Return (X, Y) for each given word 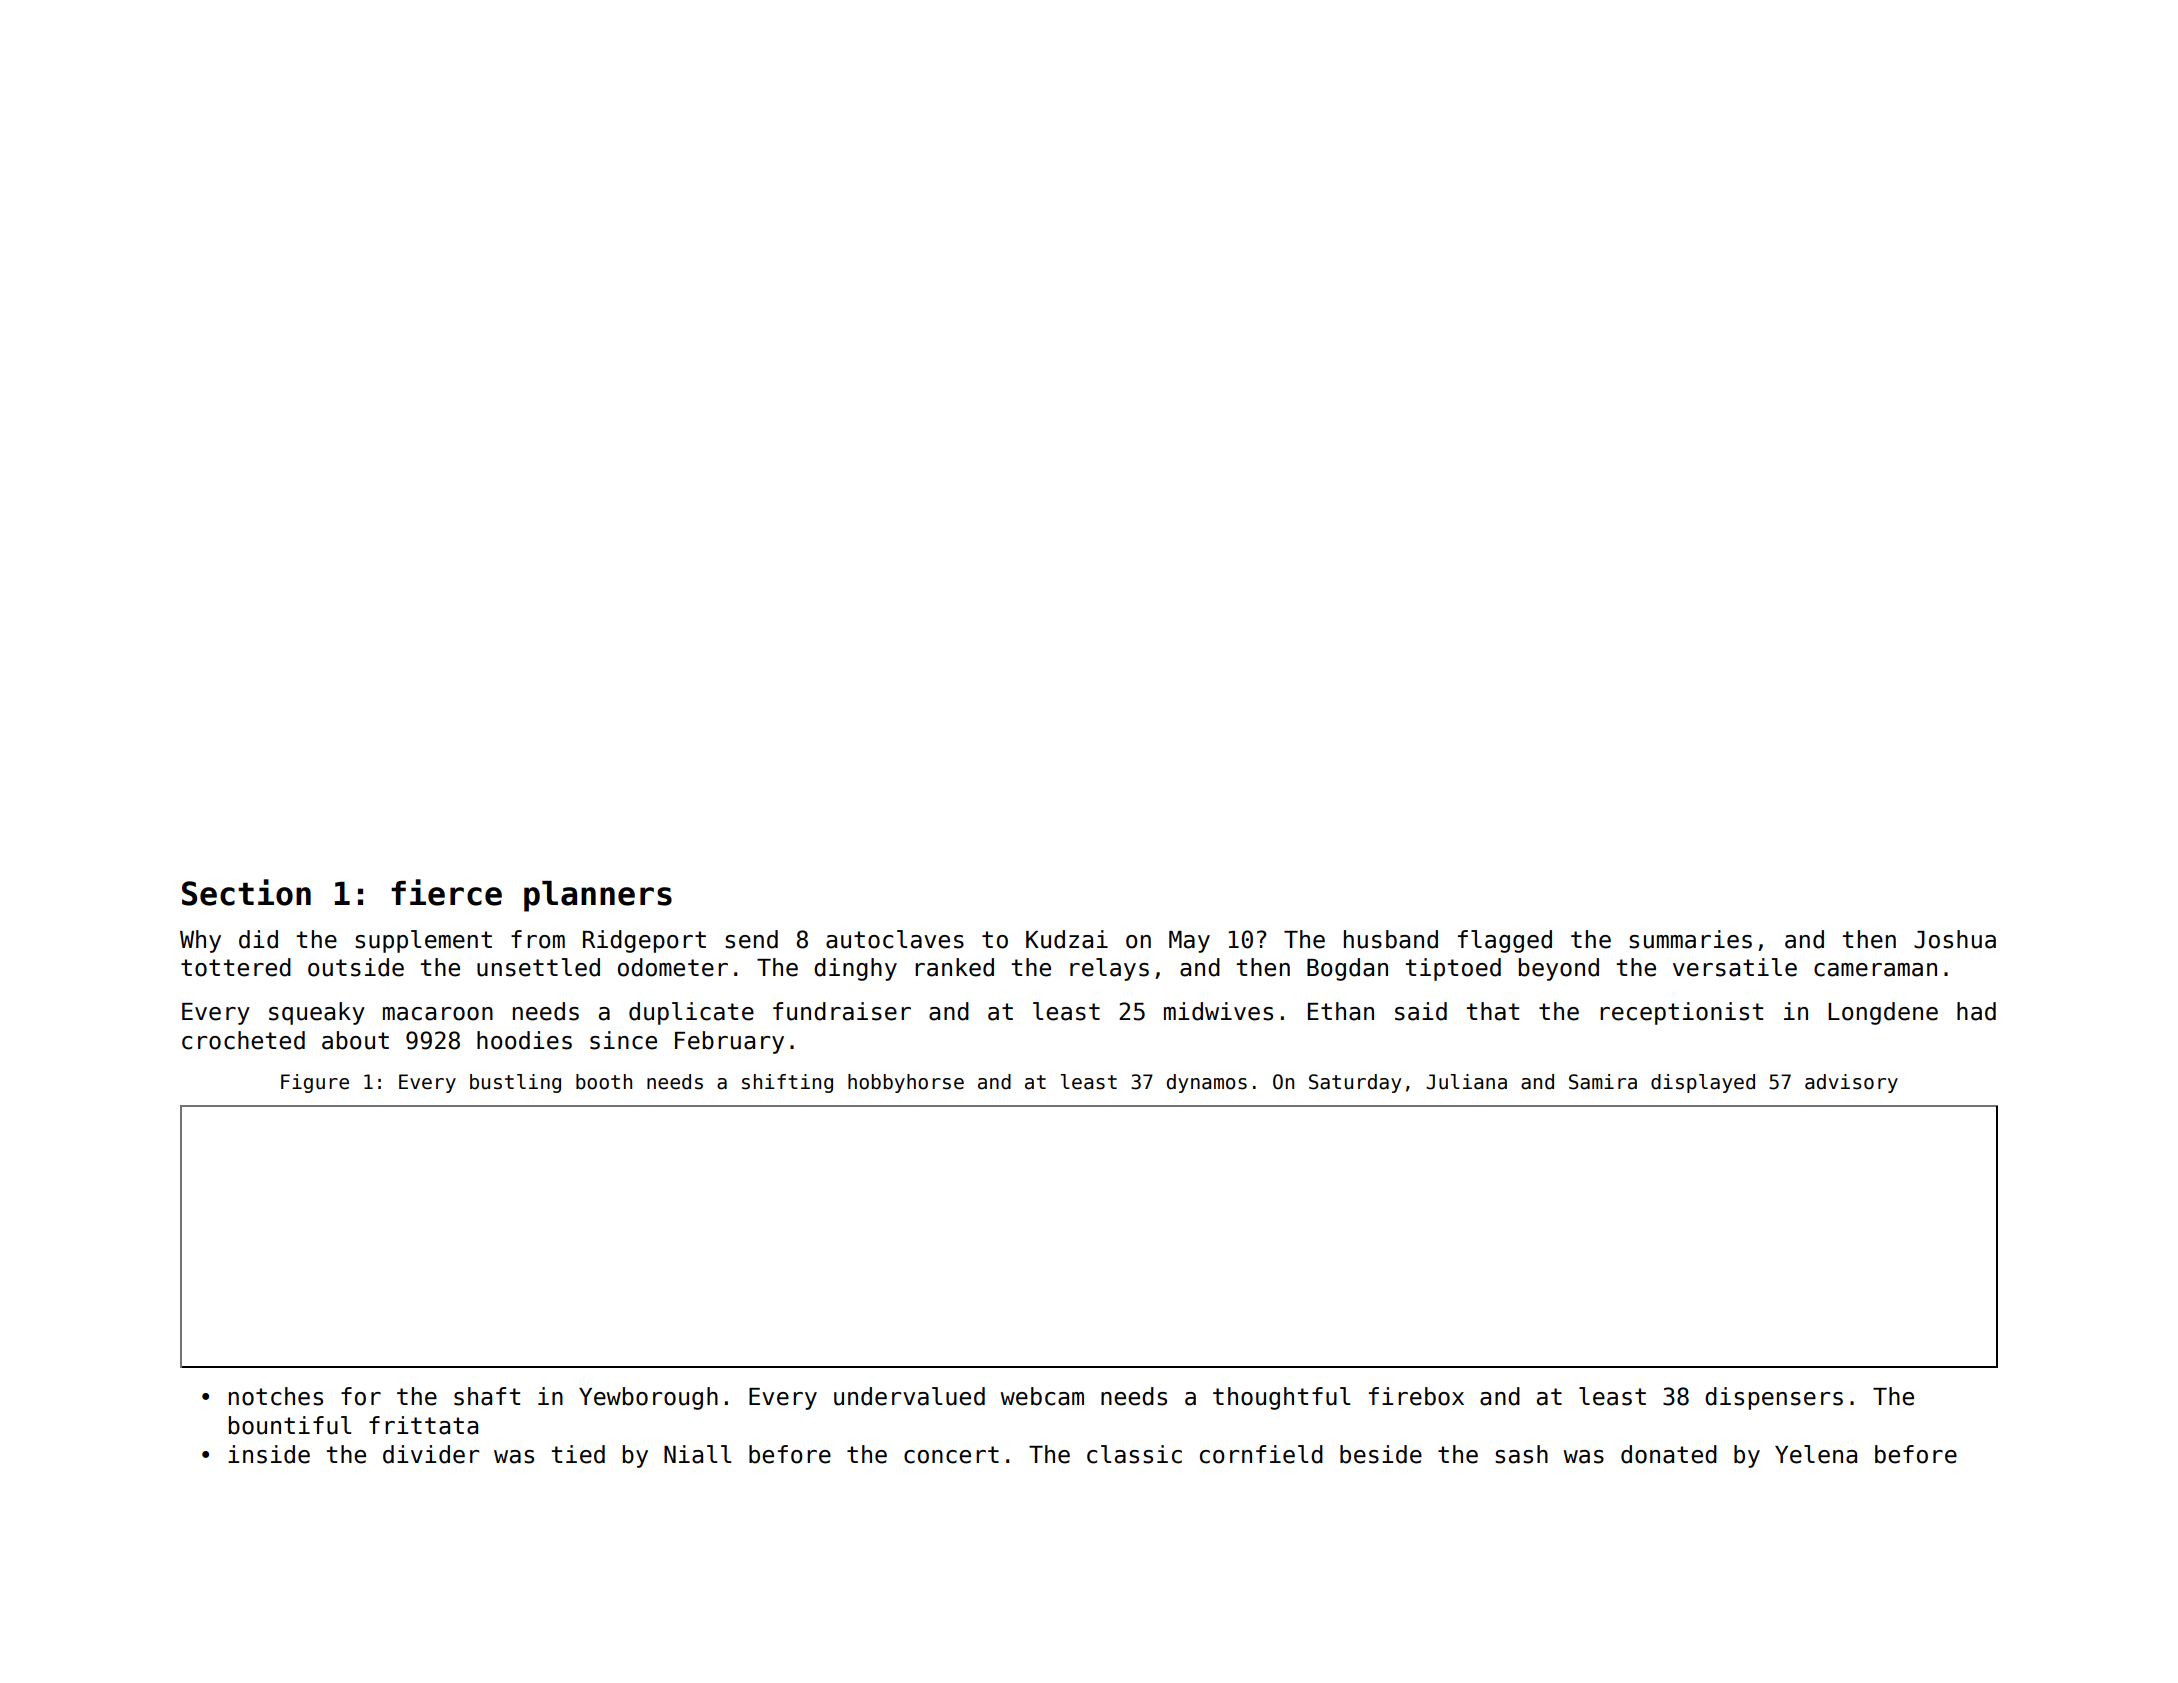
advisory (1851, 1083)
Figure (315, 1083)
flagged (1505, 941)
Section (246, 892)
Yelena (1816, 1454)
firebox (1416, 1396)
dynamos (1207, 1083)
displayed (1703, 1083)
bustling (515, 1083)
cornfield (1261, 1454)
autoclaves (895, 939)
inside (269, 1454)
